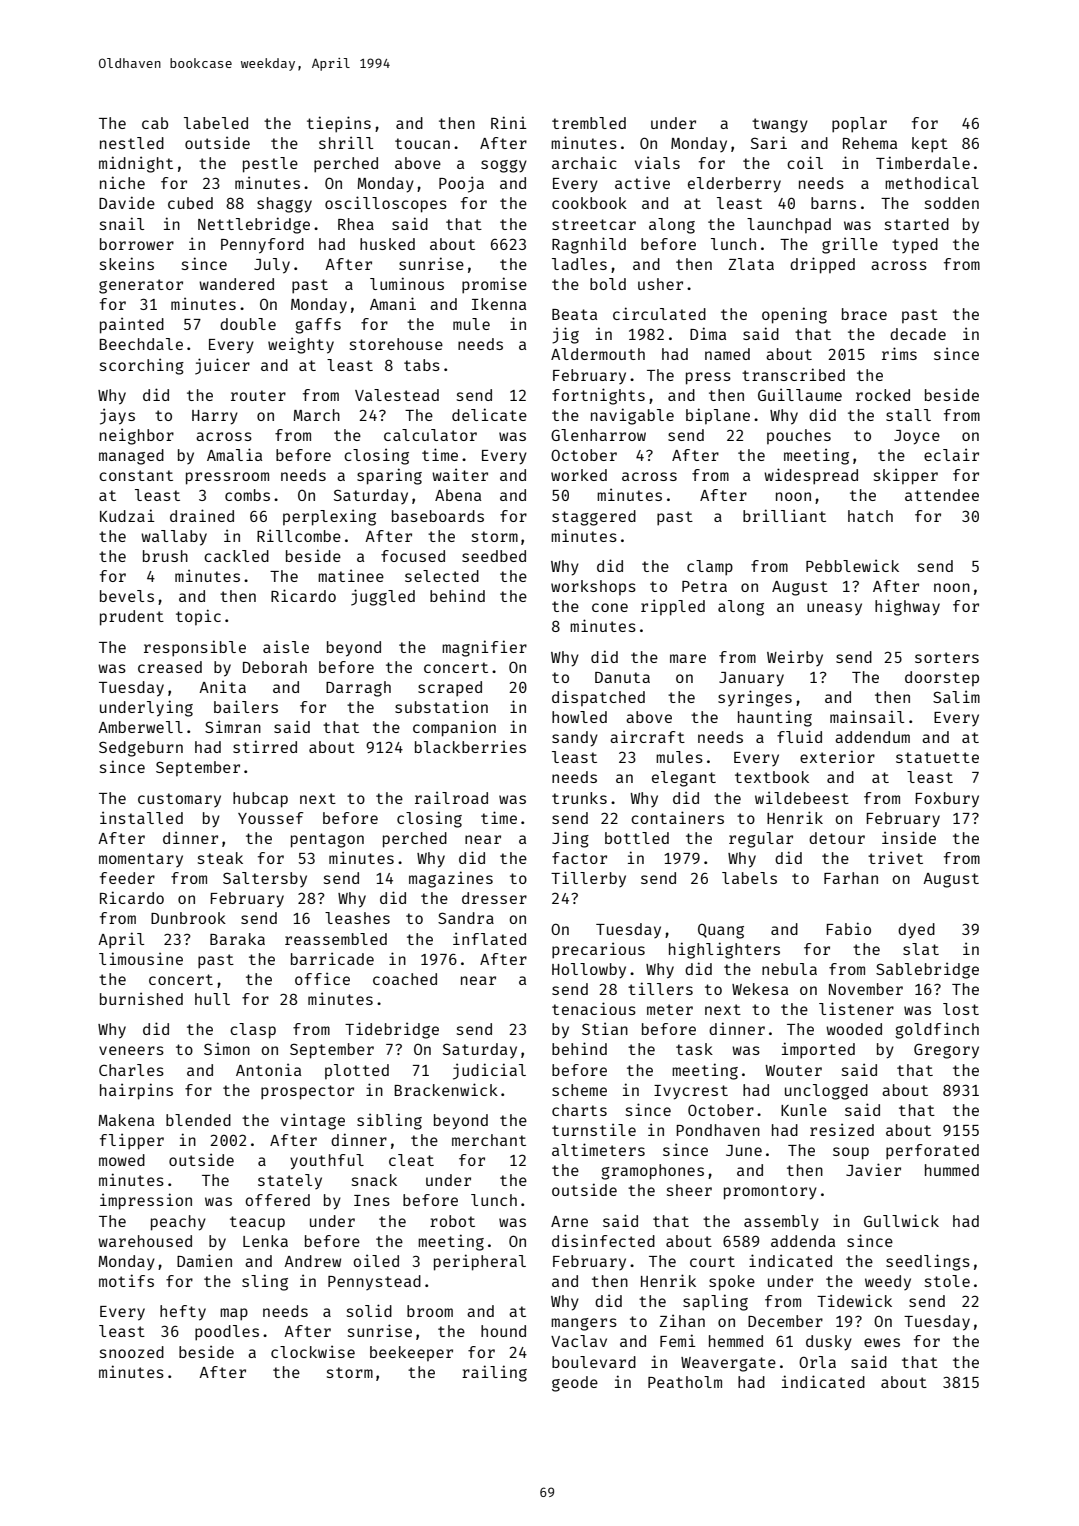 The image size is (1079, 1526). What do you see at coordinates (322, 978) in the document?
I see `office` at bounding box center [322, 978].
